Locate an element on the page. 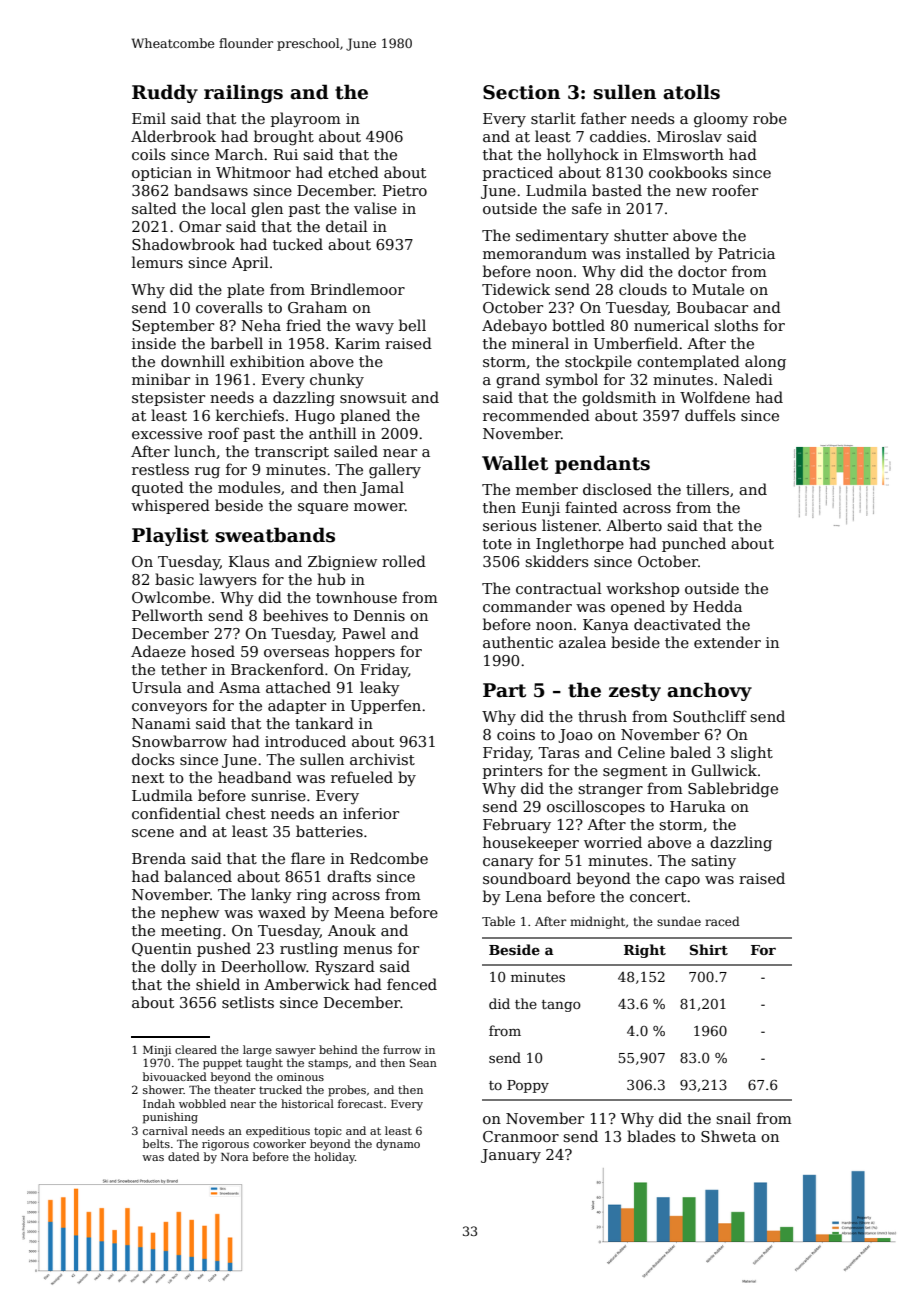  square is located at coordinates (323, 508).
